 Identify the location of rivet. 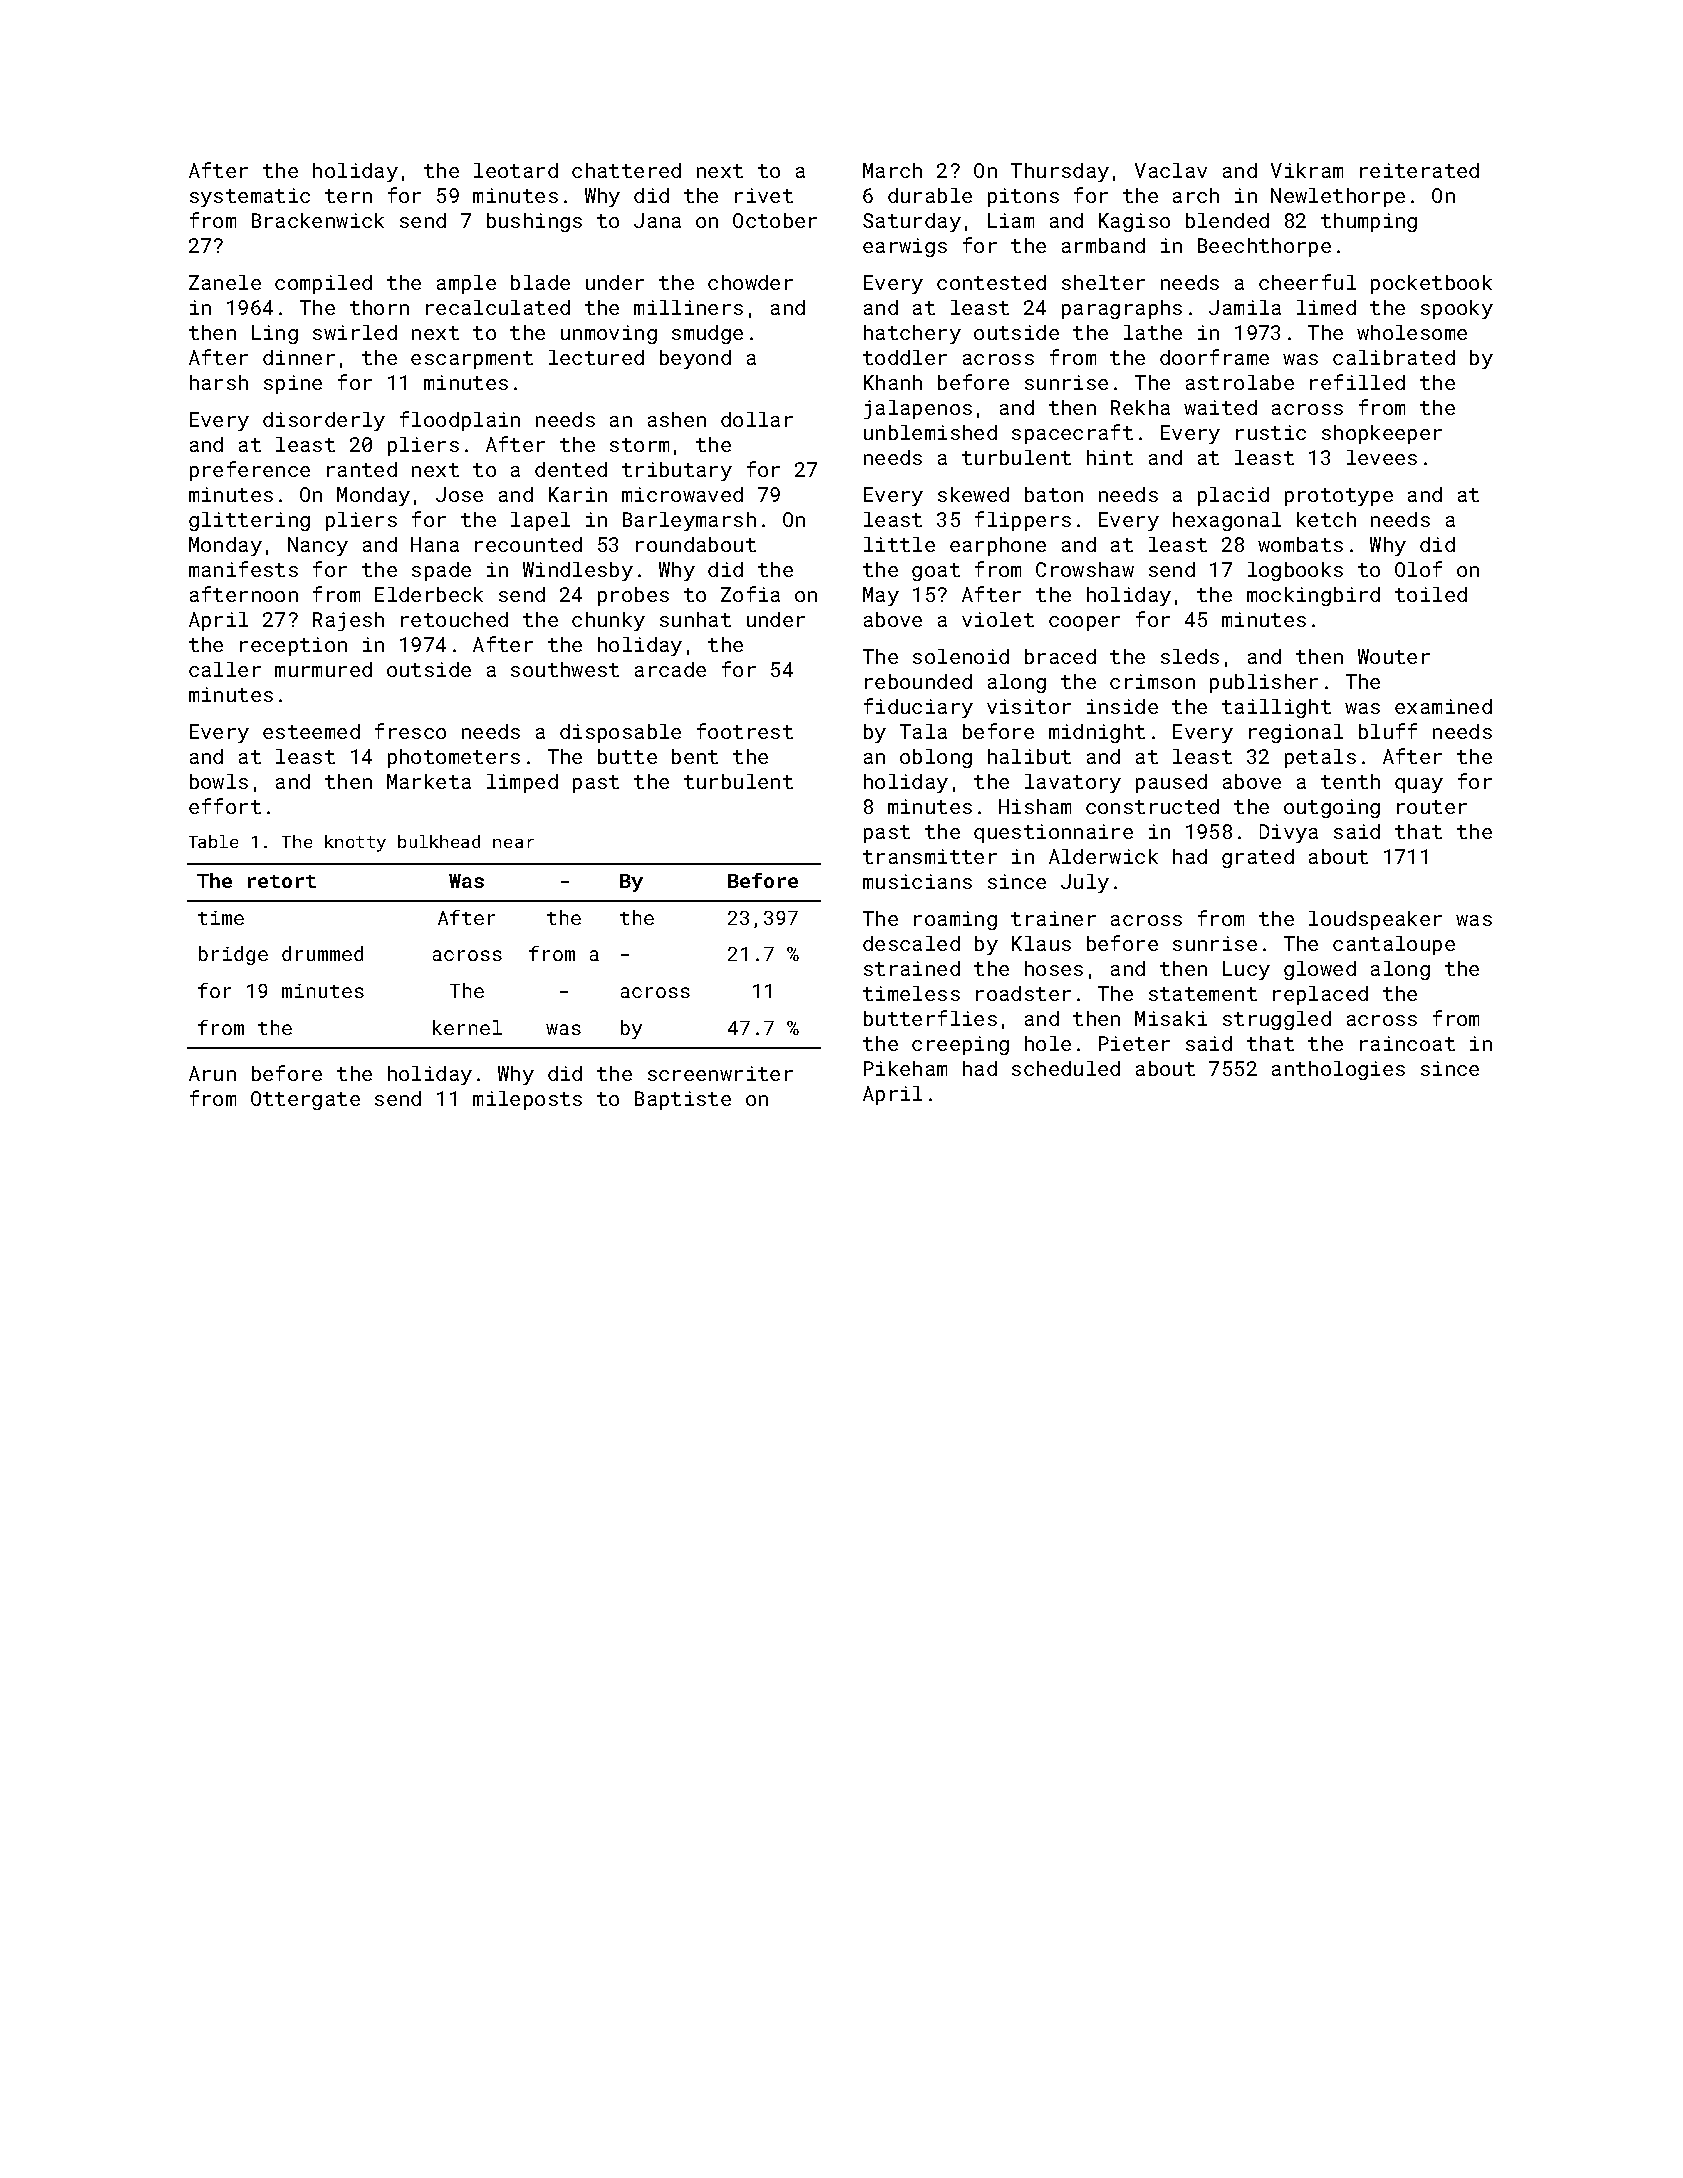
(764, 195).
